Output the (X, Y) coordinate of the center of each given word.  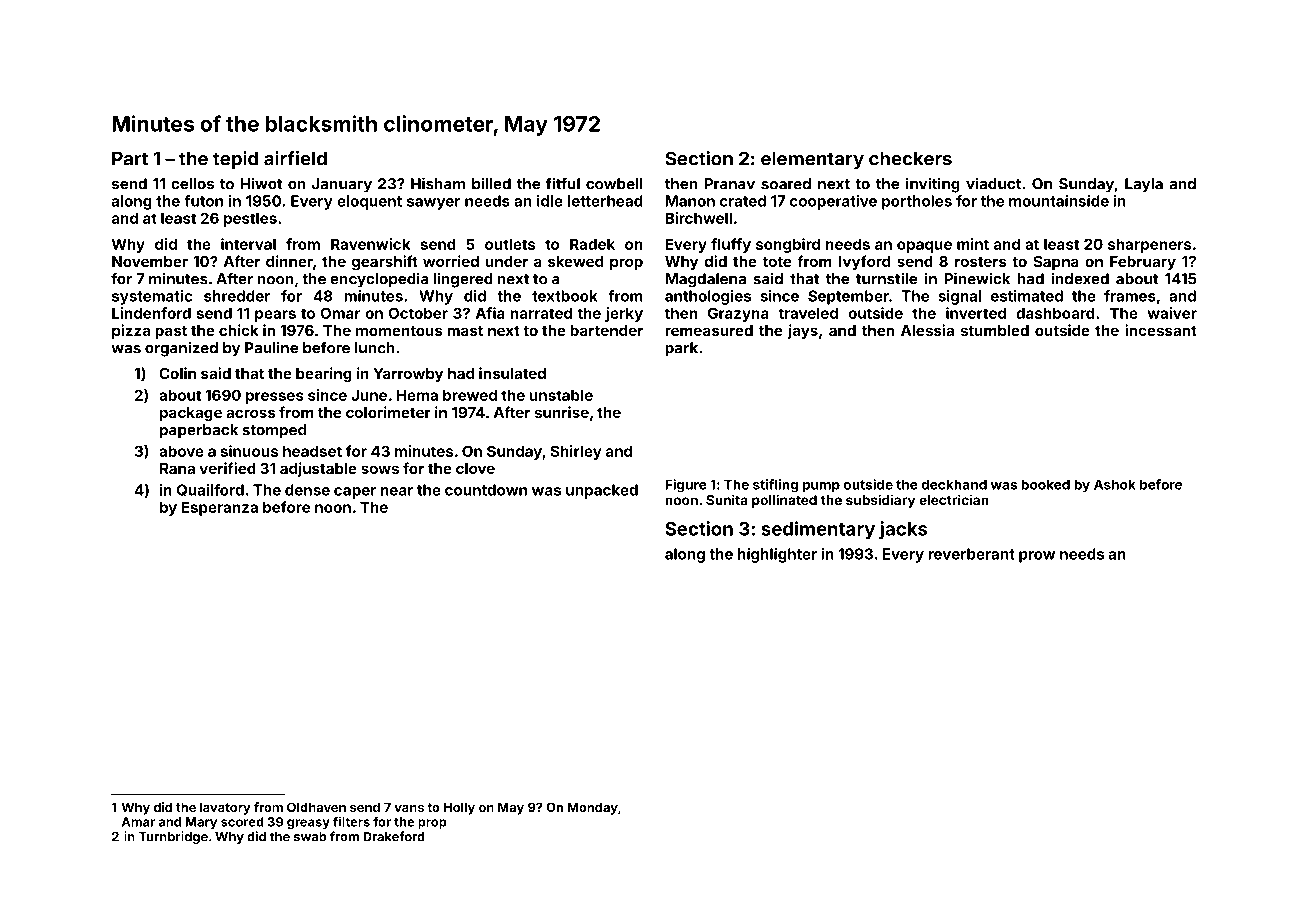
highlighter (777, 555)
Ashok (1115, 484)
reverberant (971, 554)
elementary (812, 160)
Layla (1144, 185)
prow (1037, 557)
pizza (131, 331)
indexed (1080, 278)
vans (409, 808)
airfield (295, 158)
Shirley (576, 452)
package (191, 414)
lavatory (225, 808)
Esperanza (220, 508)
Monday (593, 808)
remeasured (709, 330)
